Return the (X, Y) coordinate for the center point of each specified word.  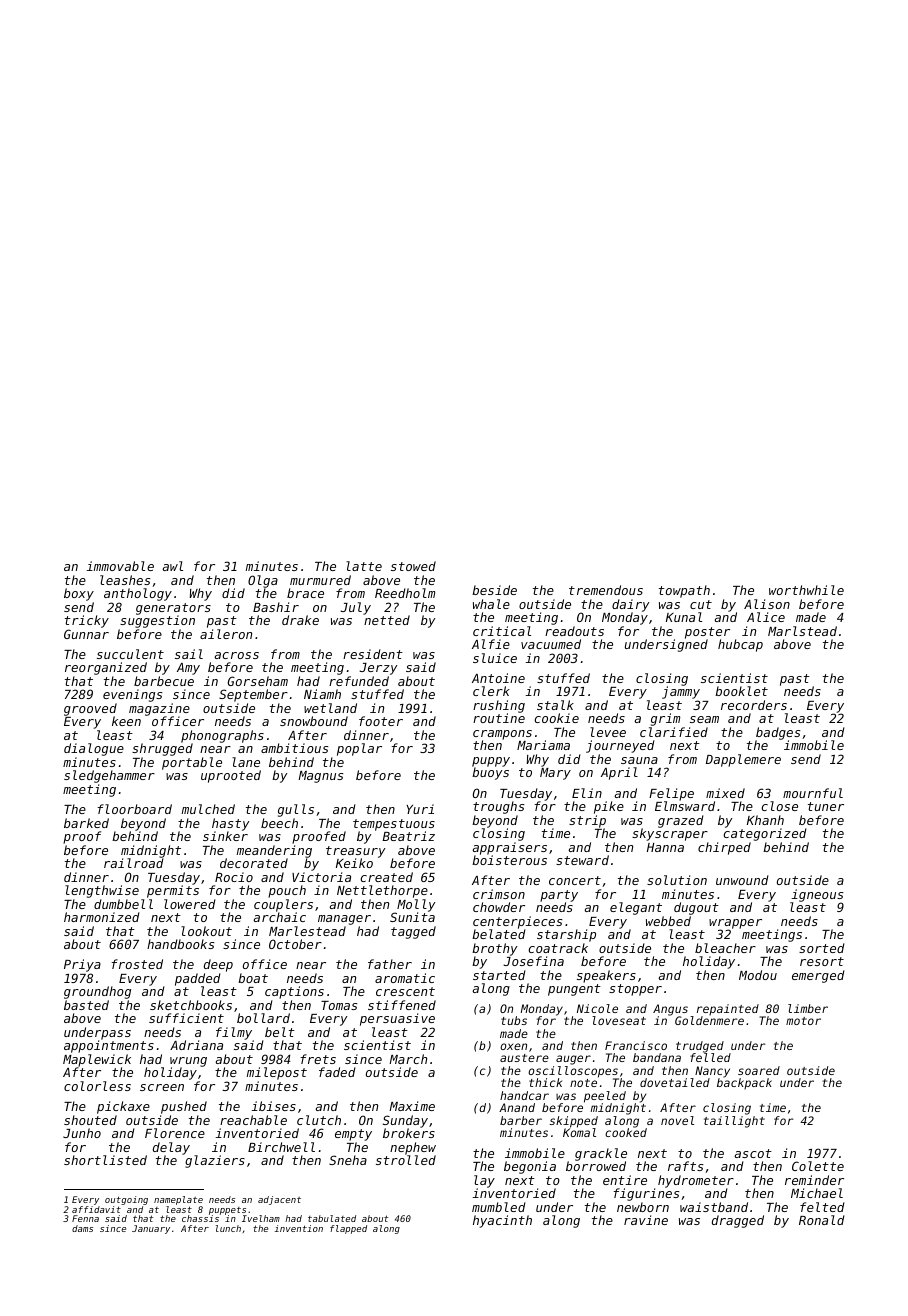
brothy (495, 950)
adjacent (279, 1200)
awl (172, 566)
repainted (728, 1009)
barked (86, 823)
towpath (684, 591)
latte (364, 566)
